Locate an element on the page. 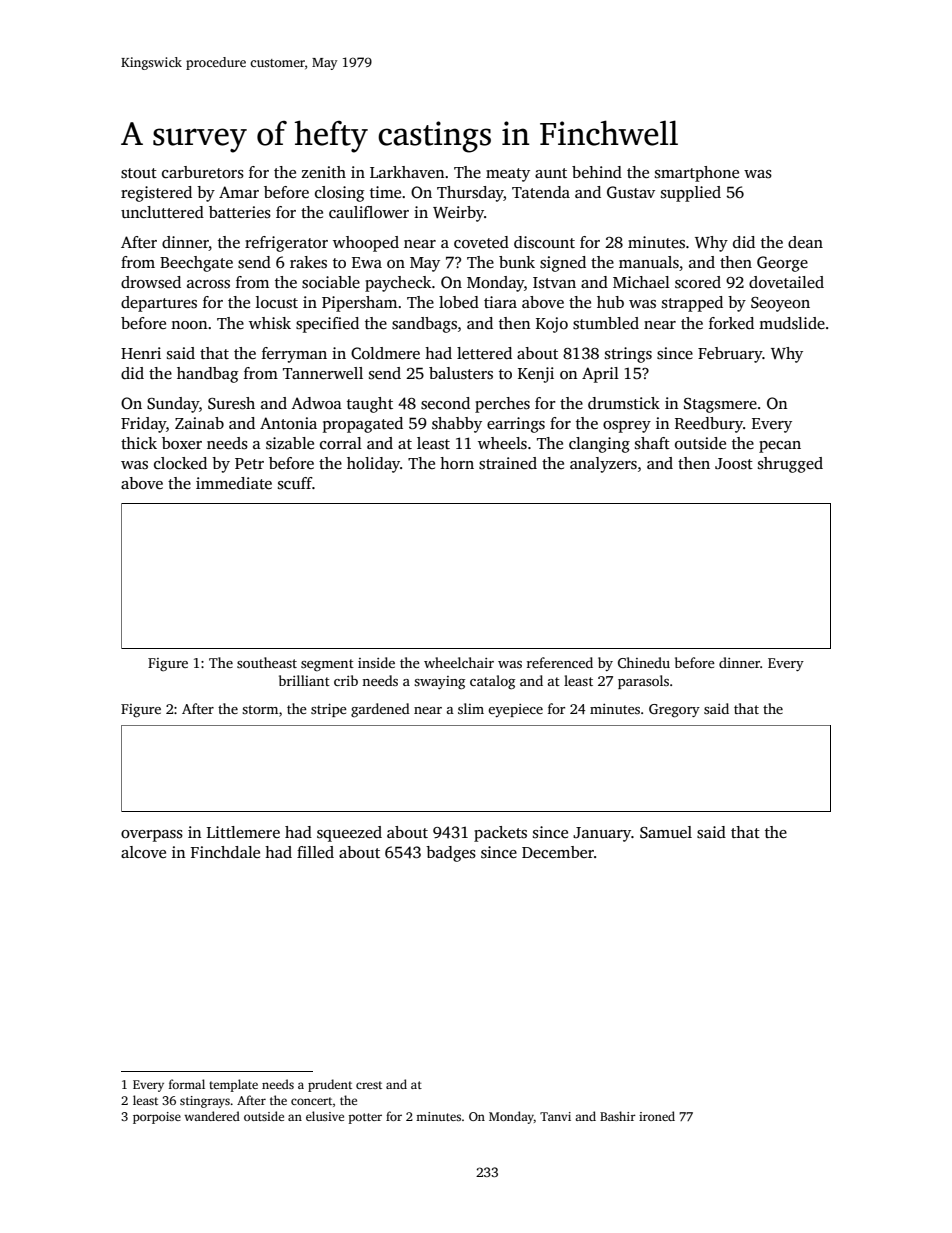 Image resolution: width=952 pixels, height=1233 pixels. behind is located at coordinates (597, 172).
